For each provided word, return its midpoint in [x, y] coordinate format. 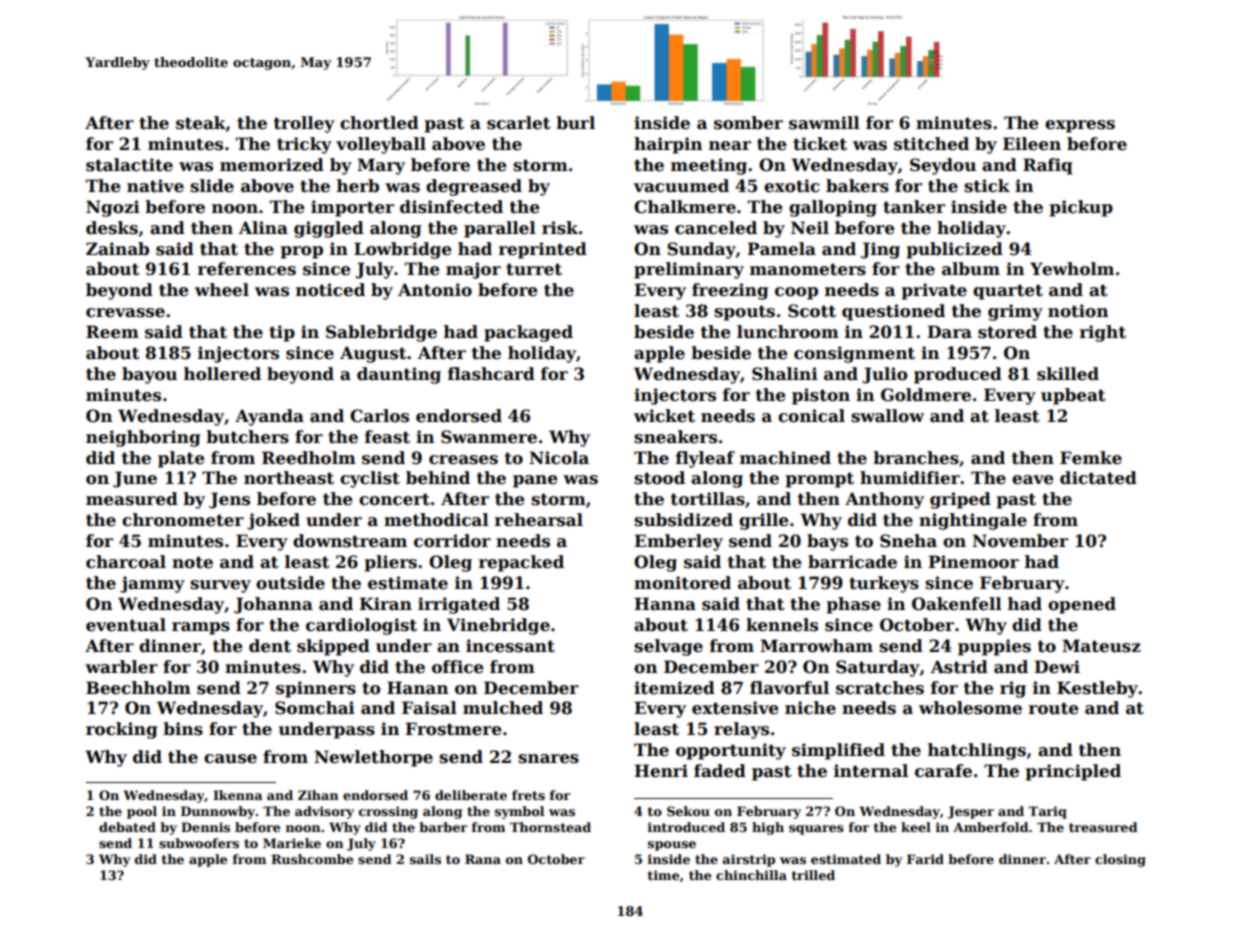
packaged [528, 333]
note [192, 562]
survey [220, 586]
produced [958, 375]
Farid [925, 859]
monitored [682, 583]
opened [1082, 605]
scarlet [519, 123]
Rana [483, 859]
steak [201, 123]
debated [127, 827]
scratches [880, 688]
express [1080, 126]
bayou [149, 375]
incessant [510, 646]
